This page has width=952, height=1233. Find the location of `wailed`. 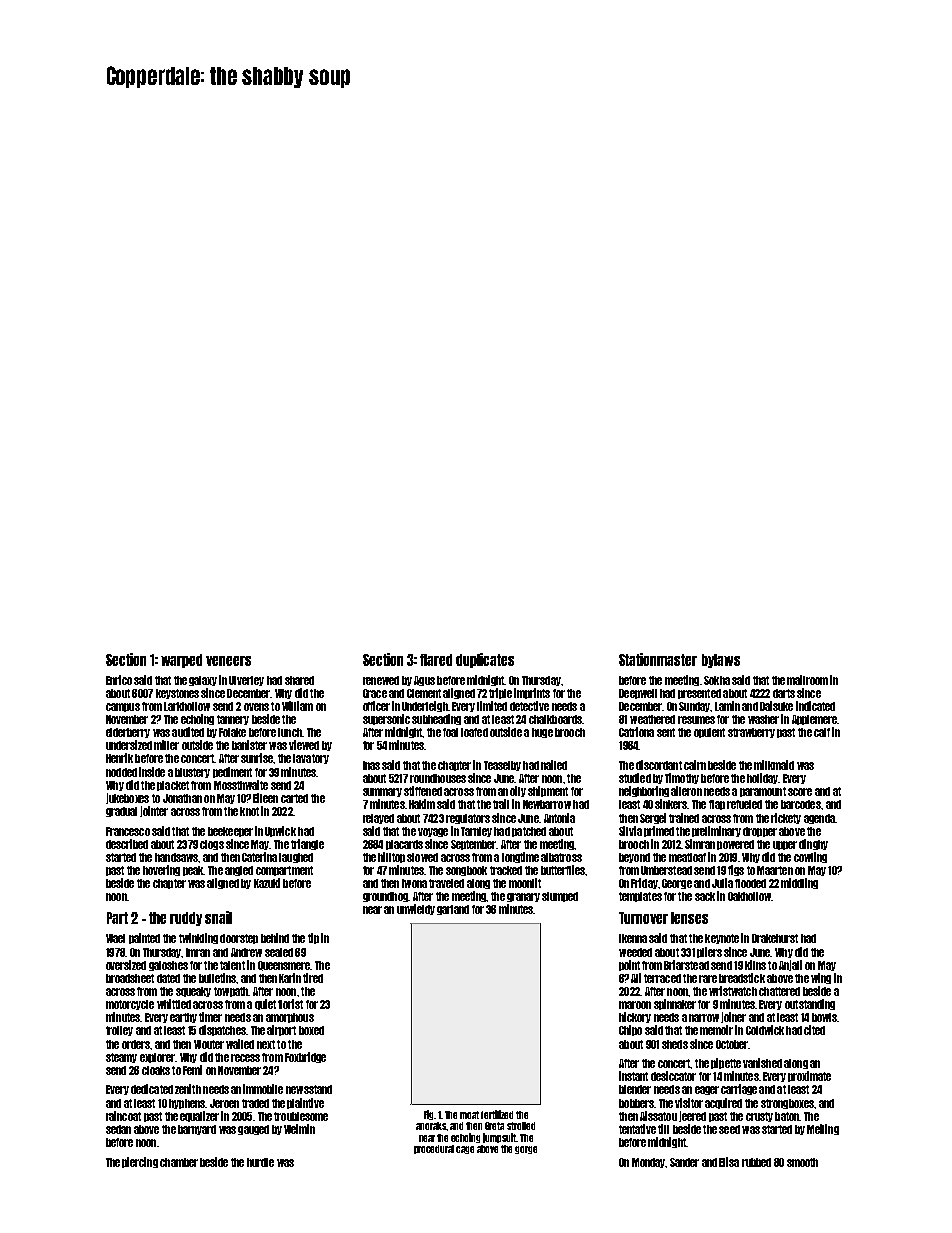

wailed is located at coordinates (240, 1044).
